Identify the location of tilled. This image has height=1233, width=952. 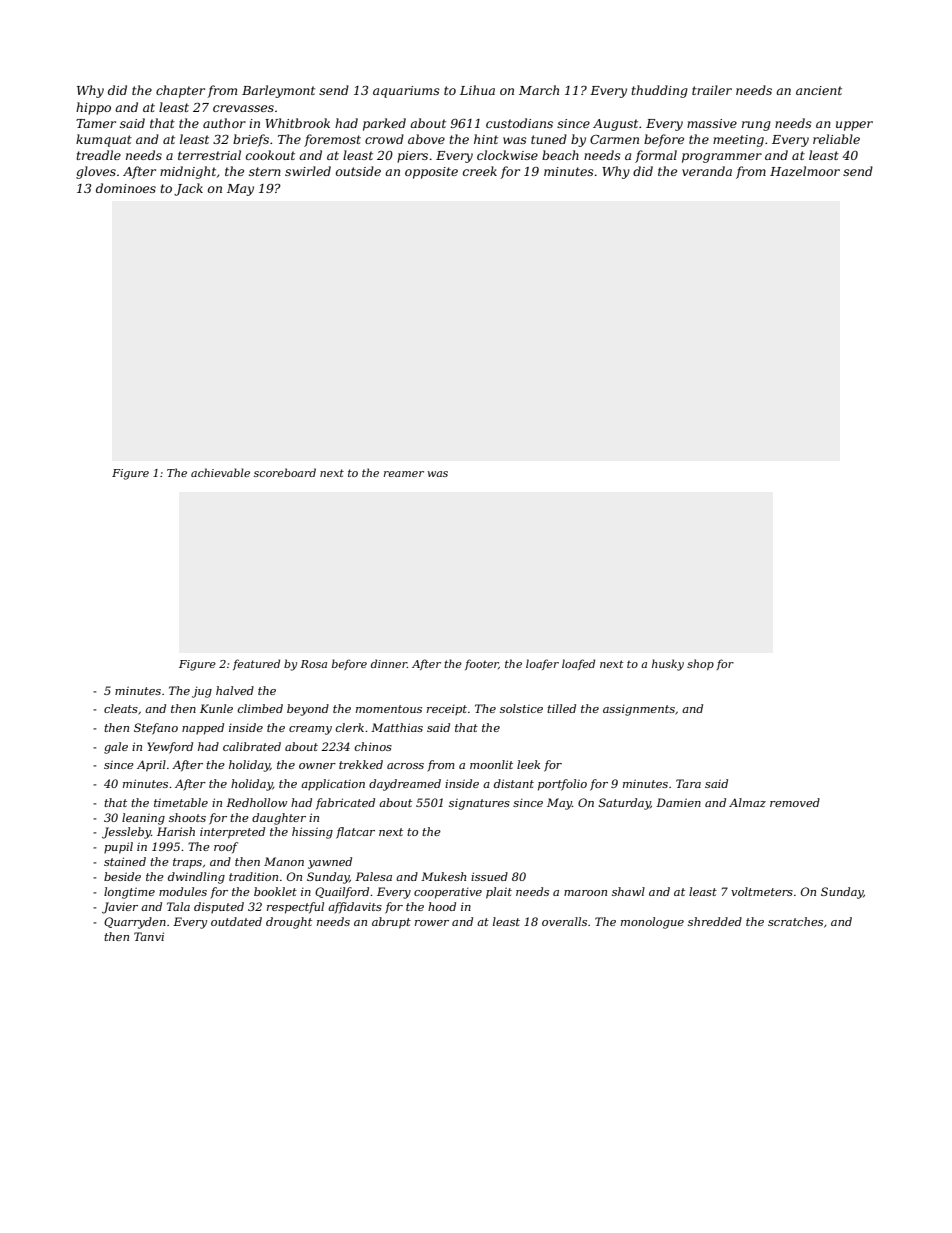
(561, 708).
